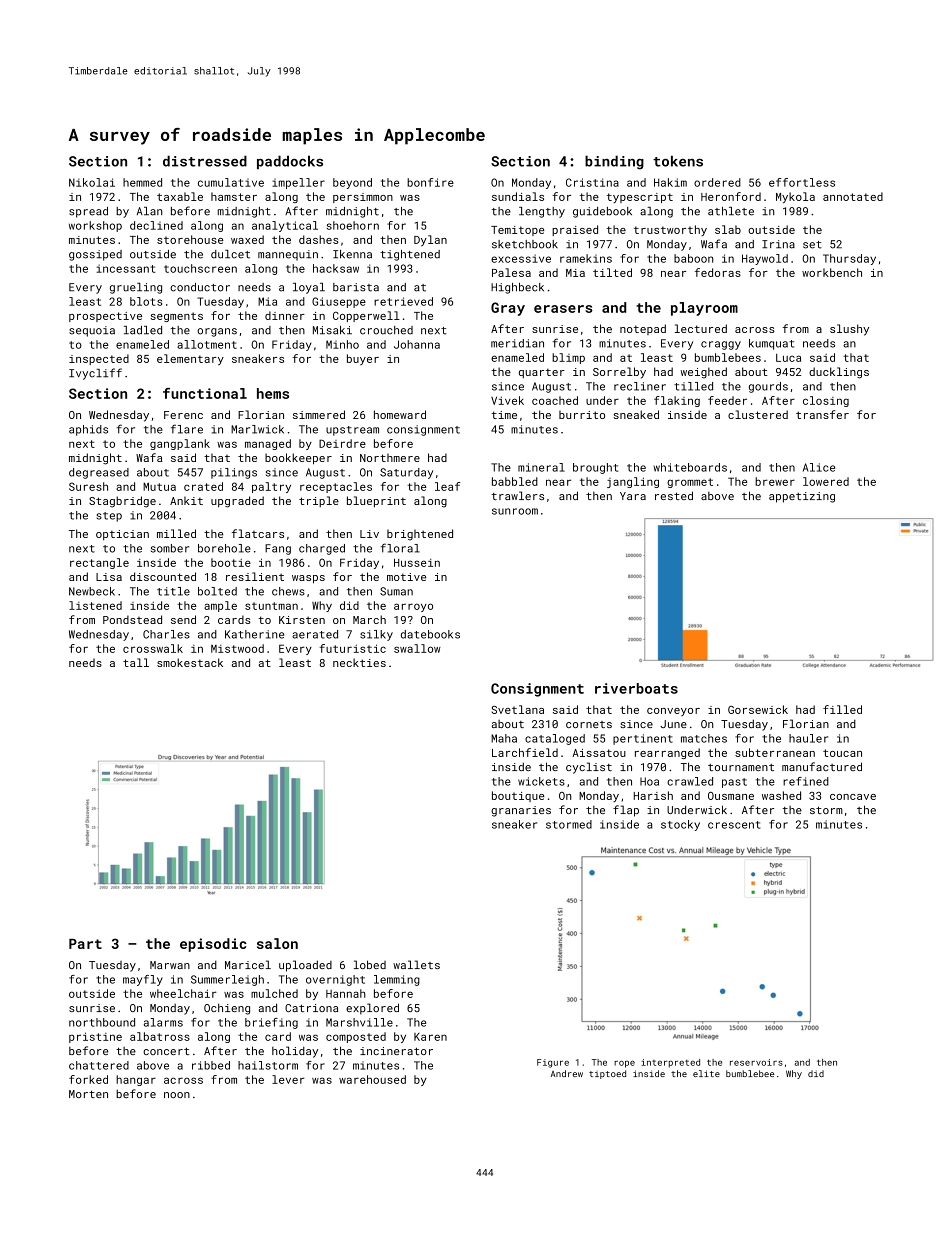 This document has width=952, height=1233. I want to click on lowered, so click(826, 481).
